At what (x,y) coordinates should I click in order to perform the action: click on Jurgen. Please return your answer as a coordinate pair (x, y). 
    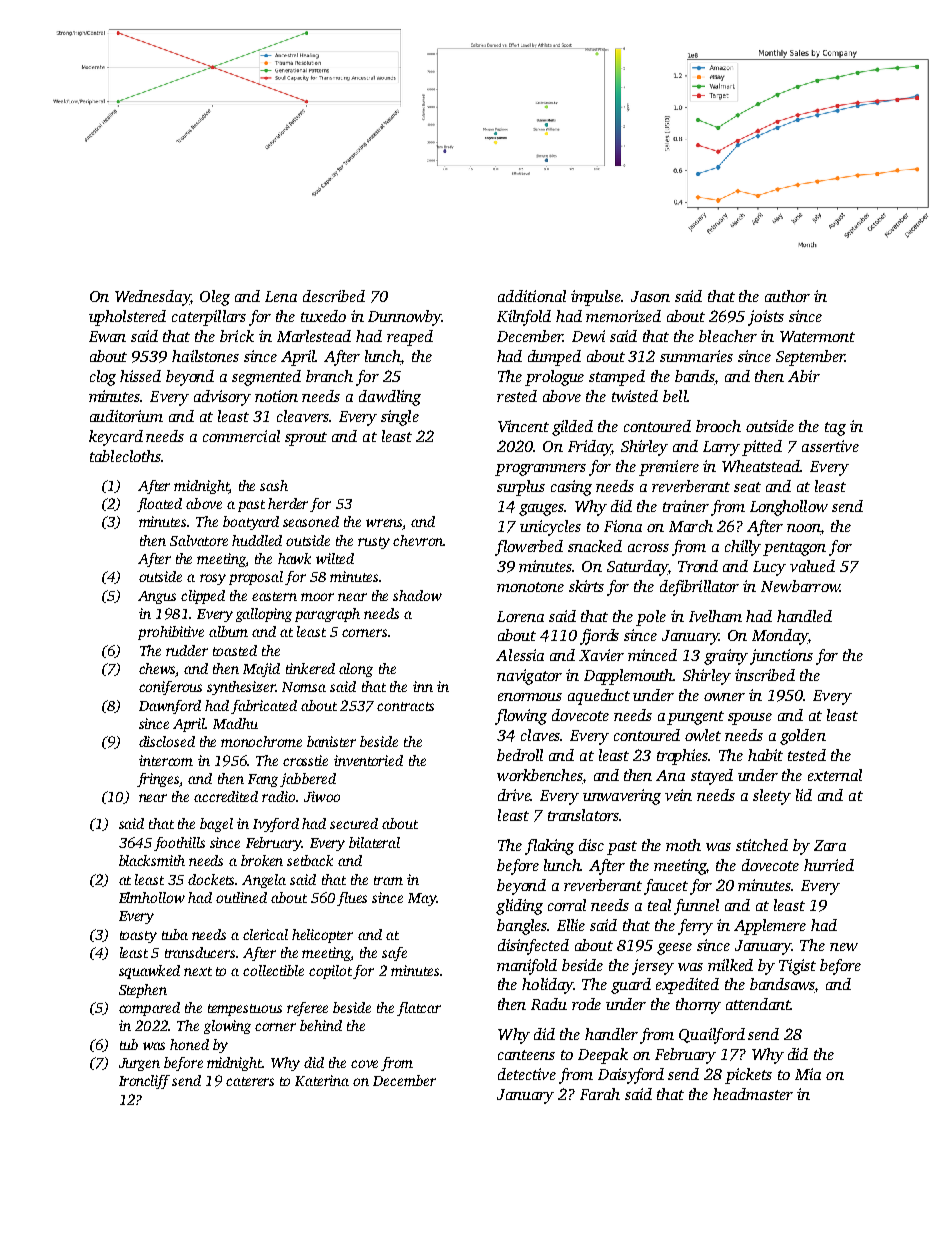
    Looking at the image, I should click on (139, 1064).
